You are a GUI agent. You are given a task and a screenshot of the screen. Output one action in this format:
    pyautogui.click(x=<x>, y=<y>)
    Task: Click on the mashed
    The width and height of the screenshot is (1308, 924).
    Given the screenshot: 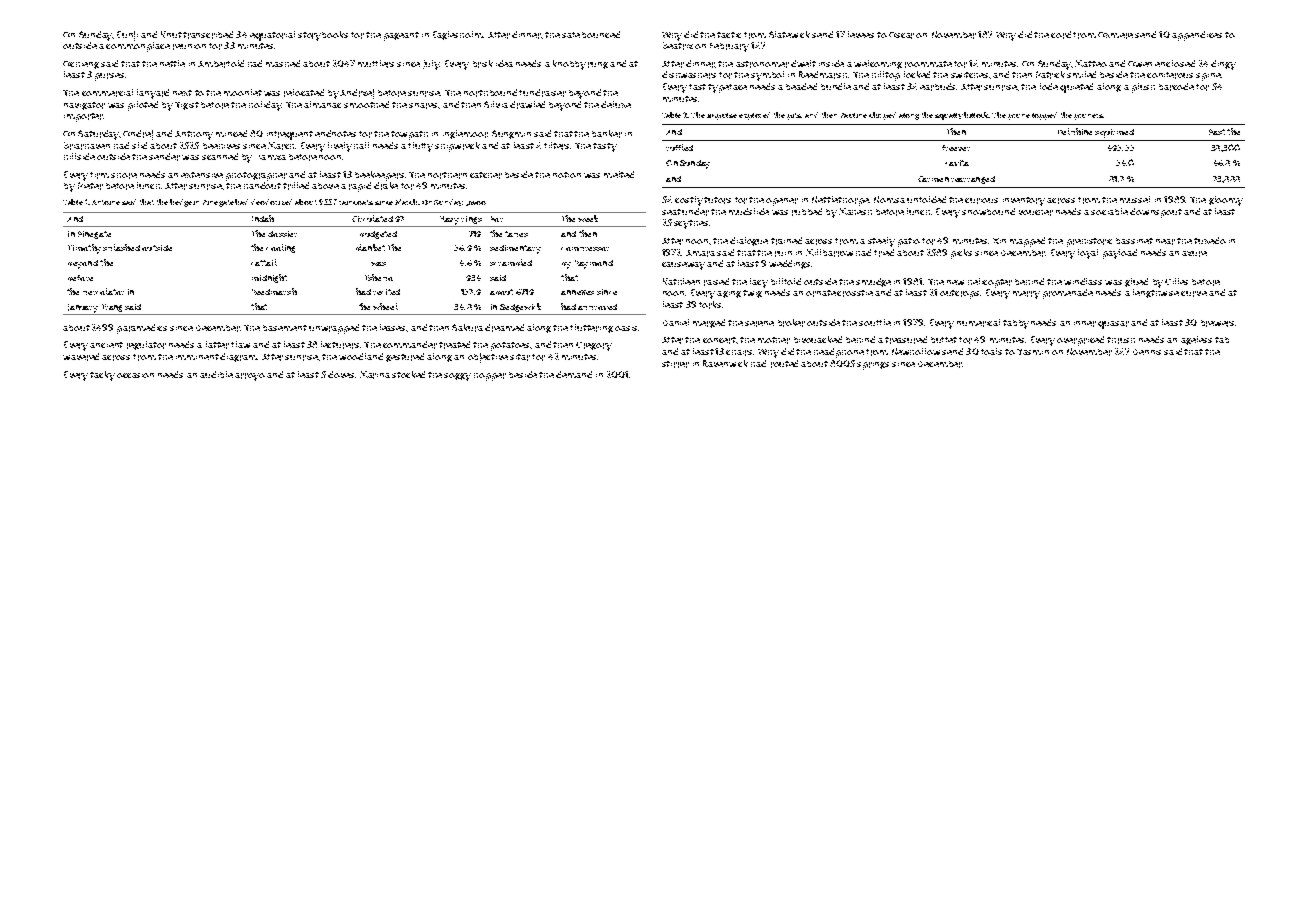 What is the action you would take?
    pyautogui.click(x=283, y=63)
